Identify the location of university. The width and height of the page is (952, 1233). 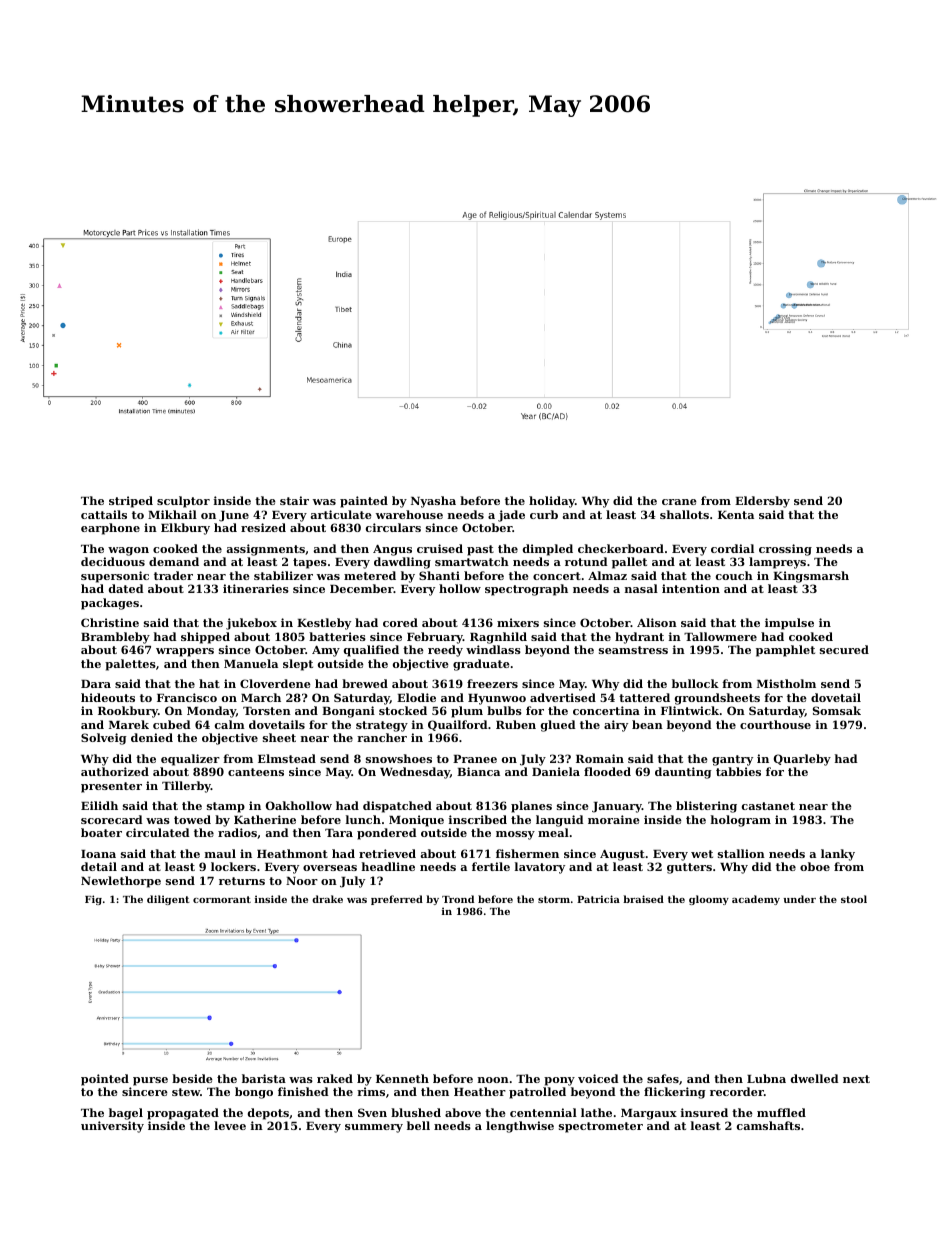
(112, 1127).
